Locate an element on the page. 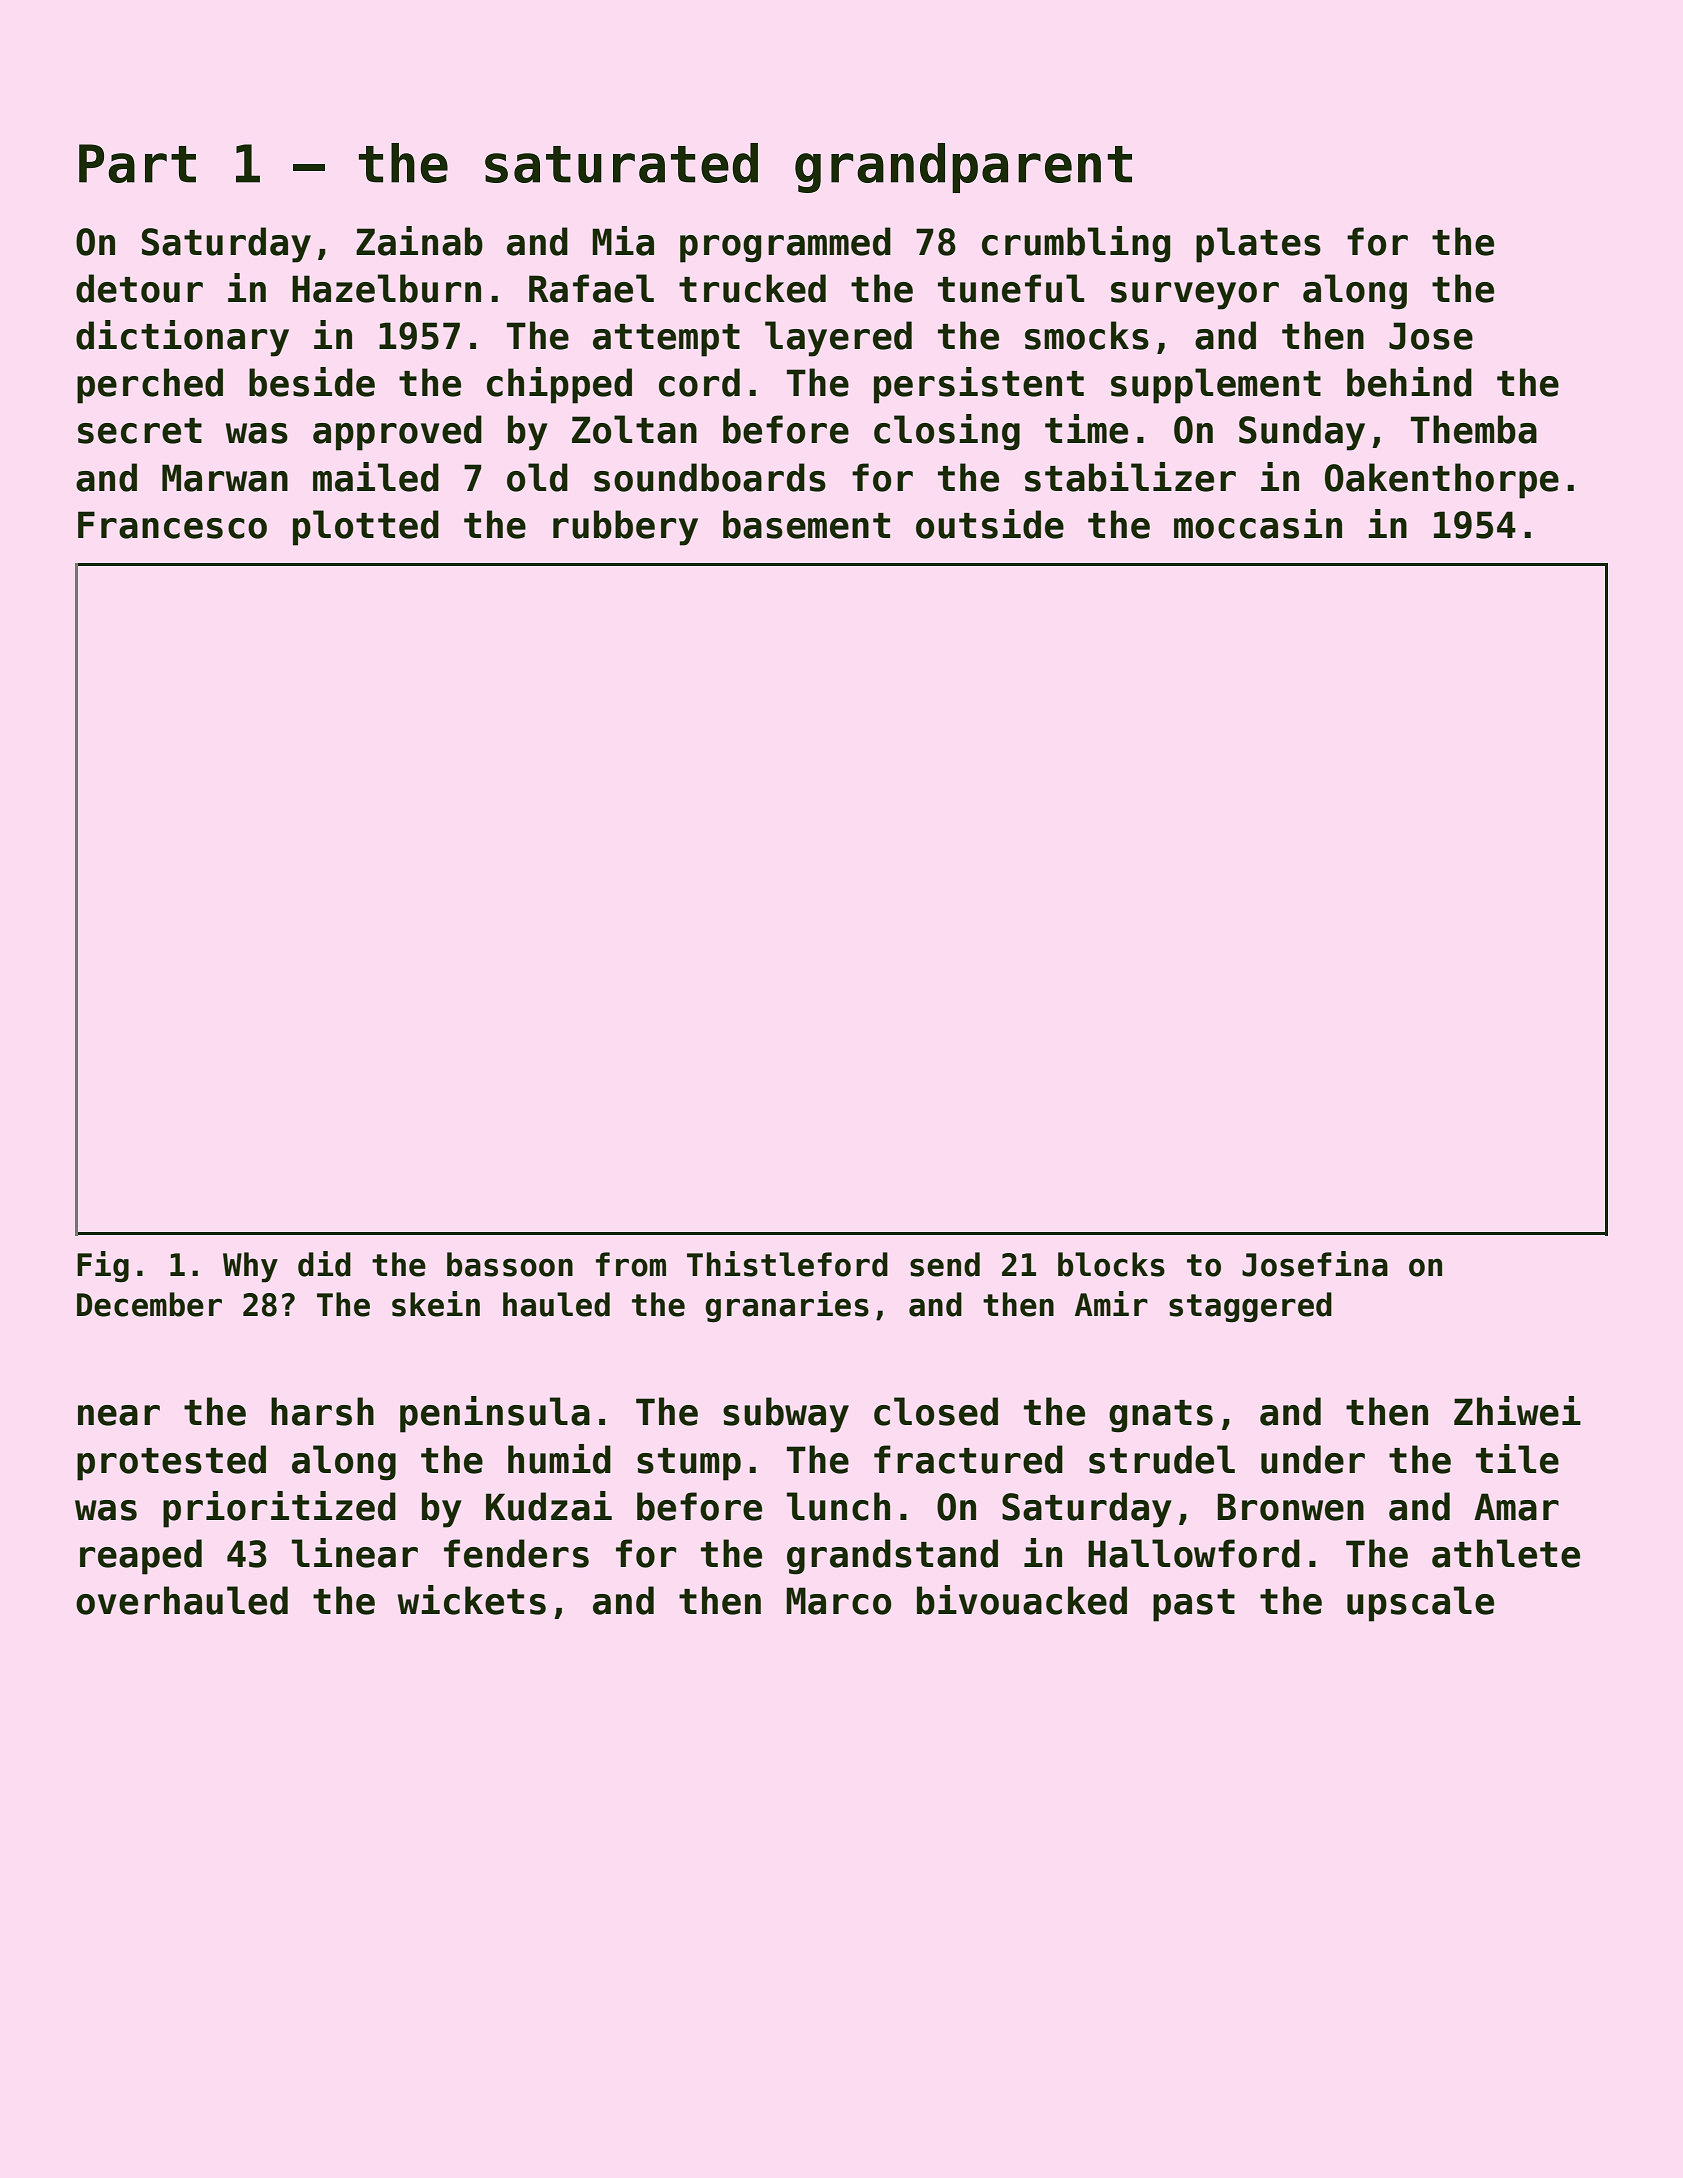 This image has height=2178, width=1683. Part is located at coordinates (137, 163).
